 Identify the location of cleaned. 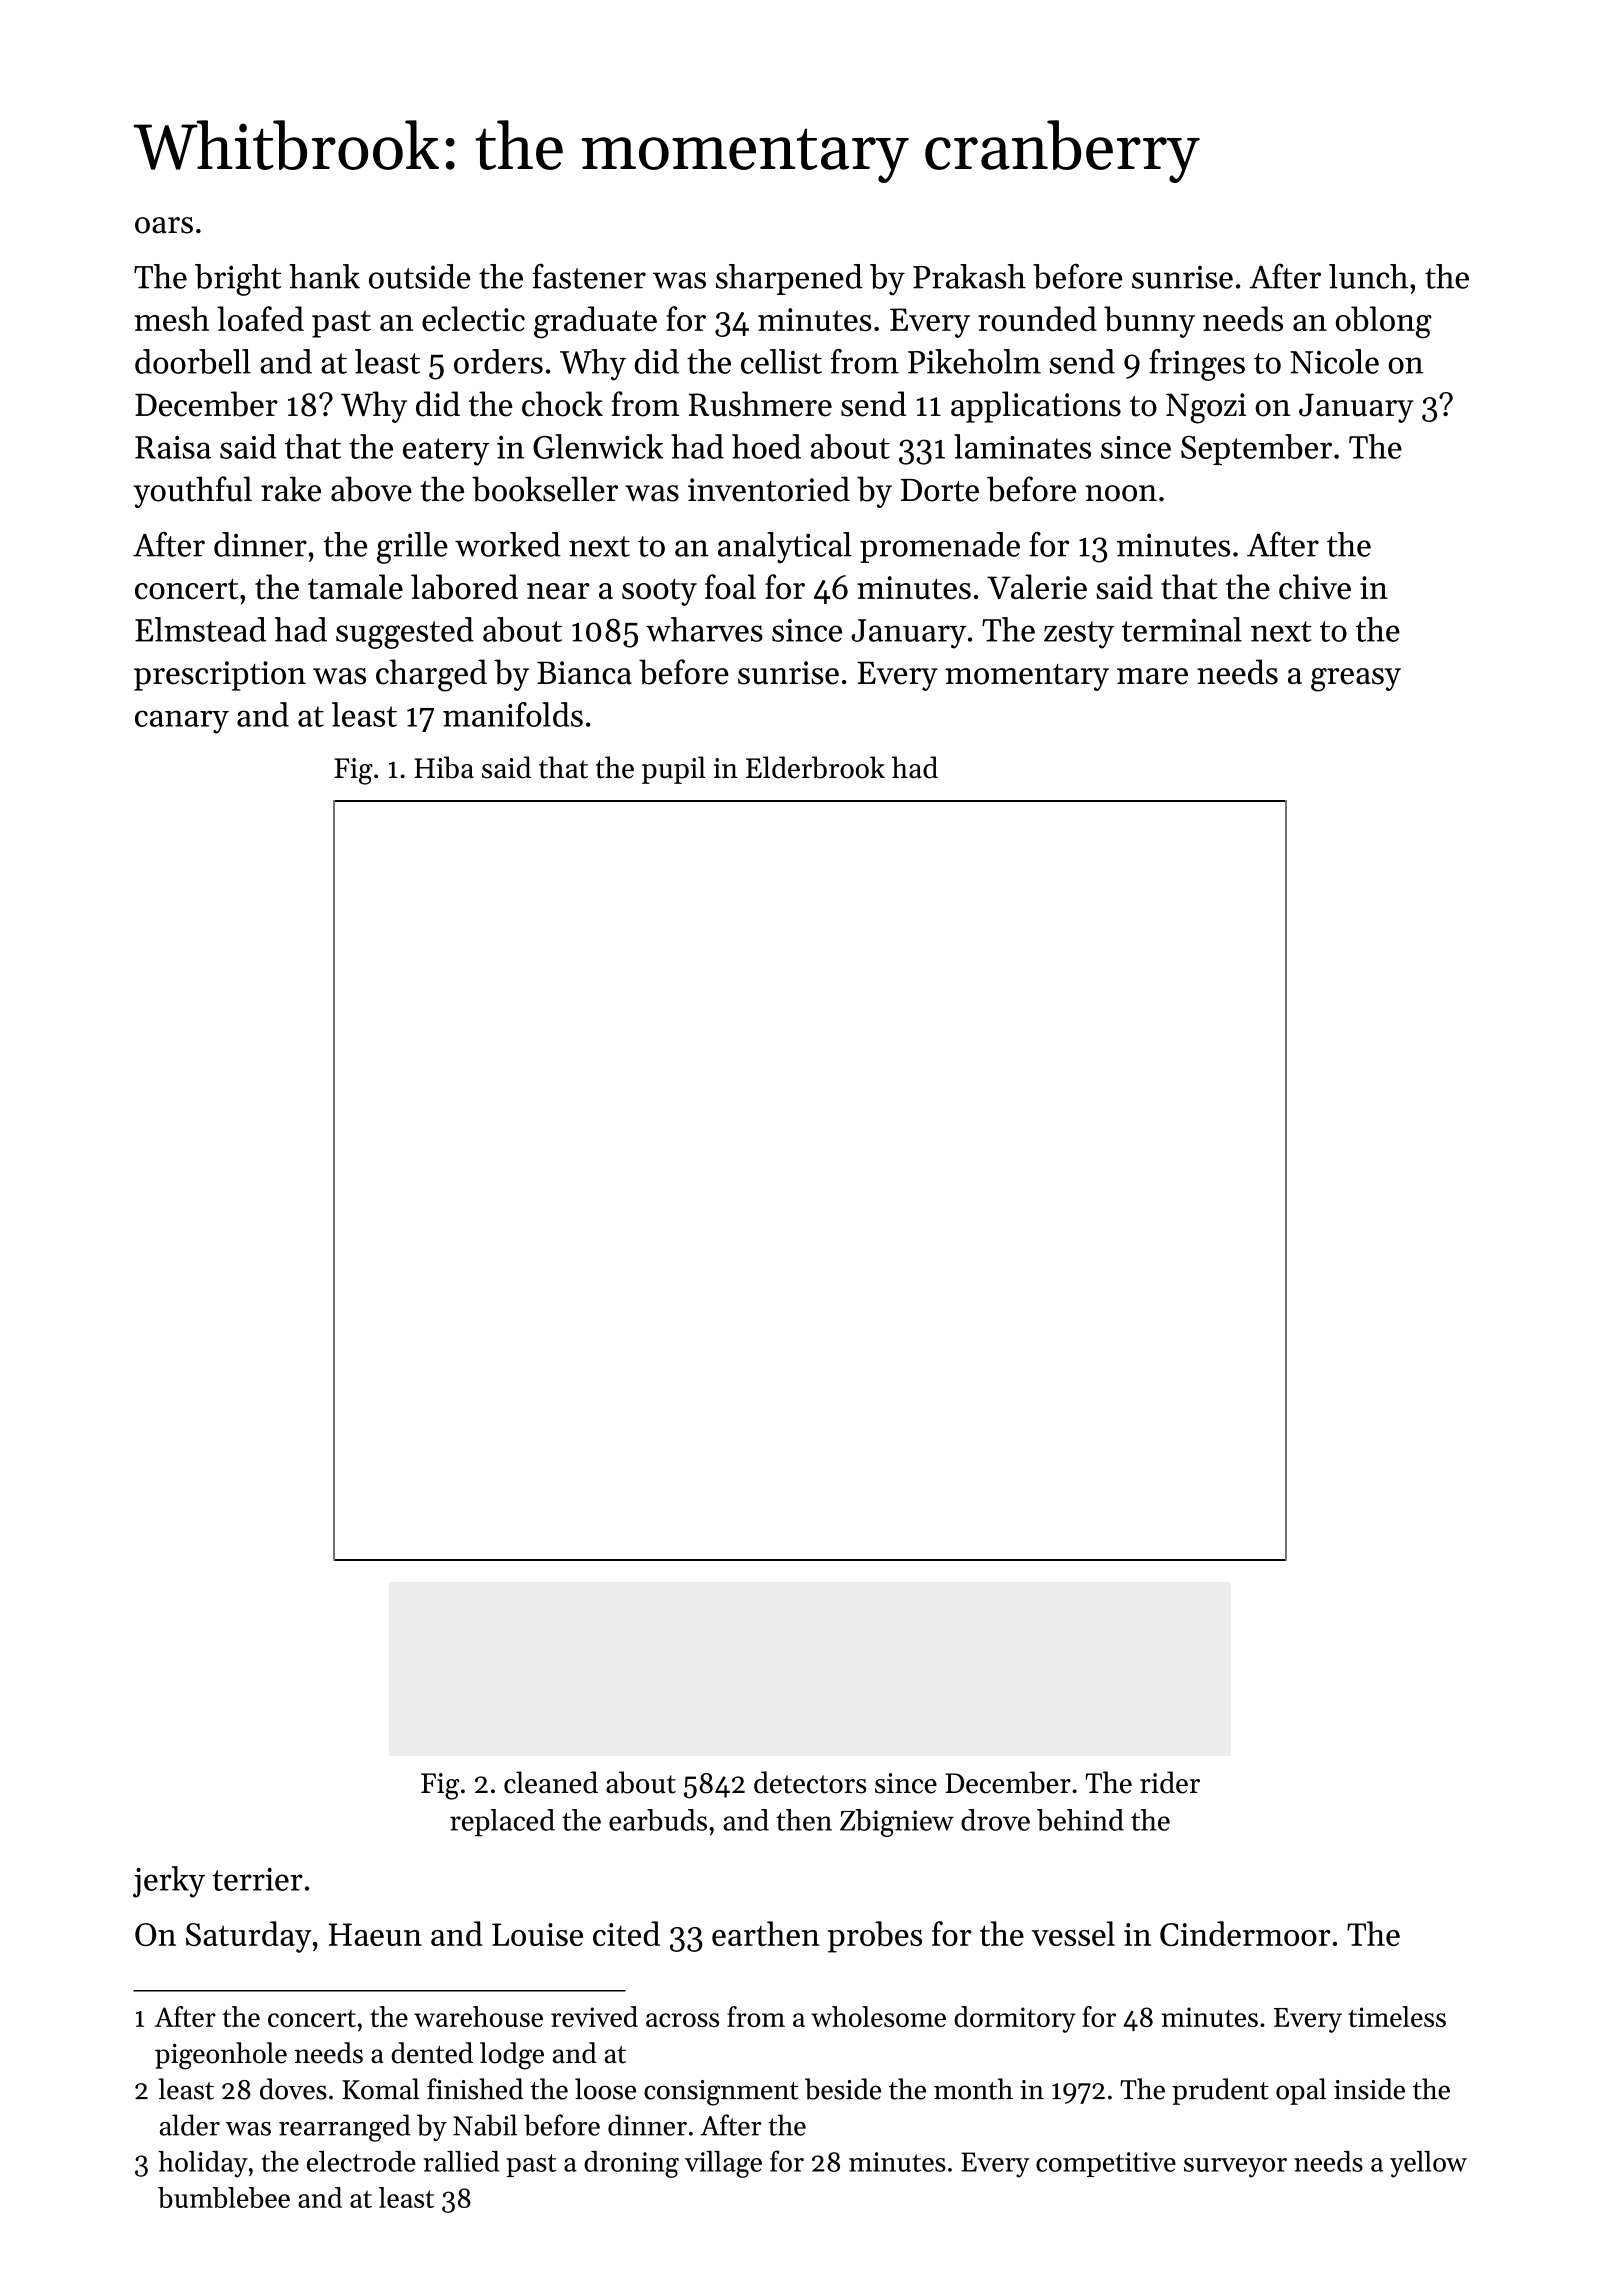
(551, 1782).
